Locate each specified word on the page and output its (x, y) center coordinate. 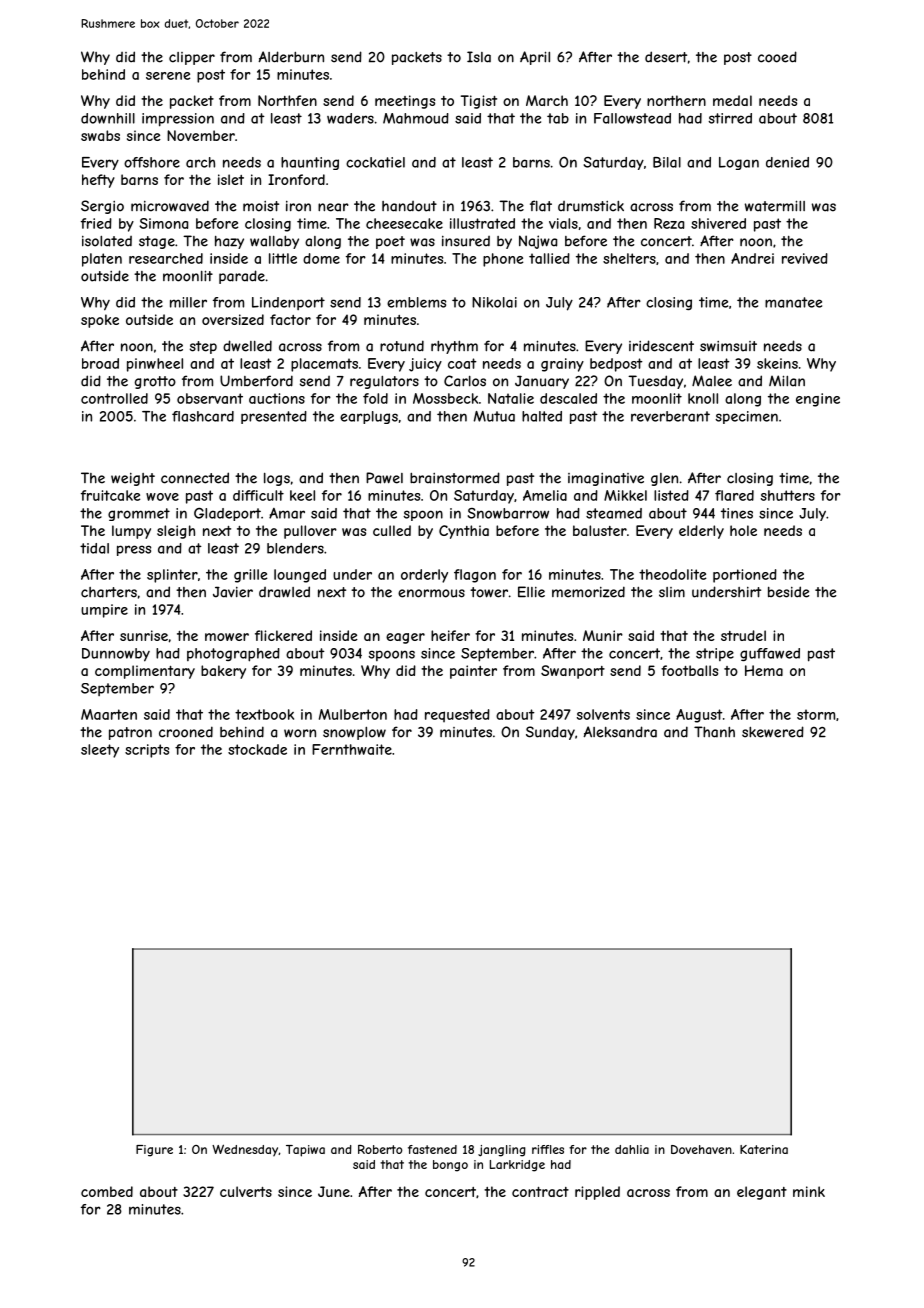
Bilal (667, 162)
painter (473, 672)
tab (558, 118)
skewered (773, 732)
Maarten (109, 714)
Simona (163, 223)
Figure (154, 1151)
